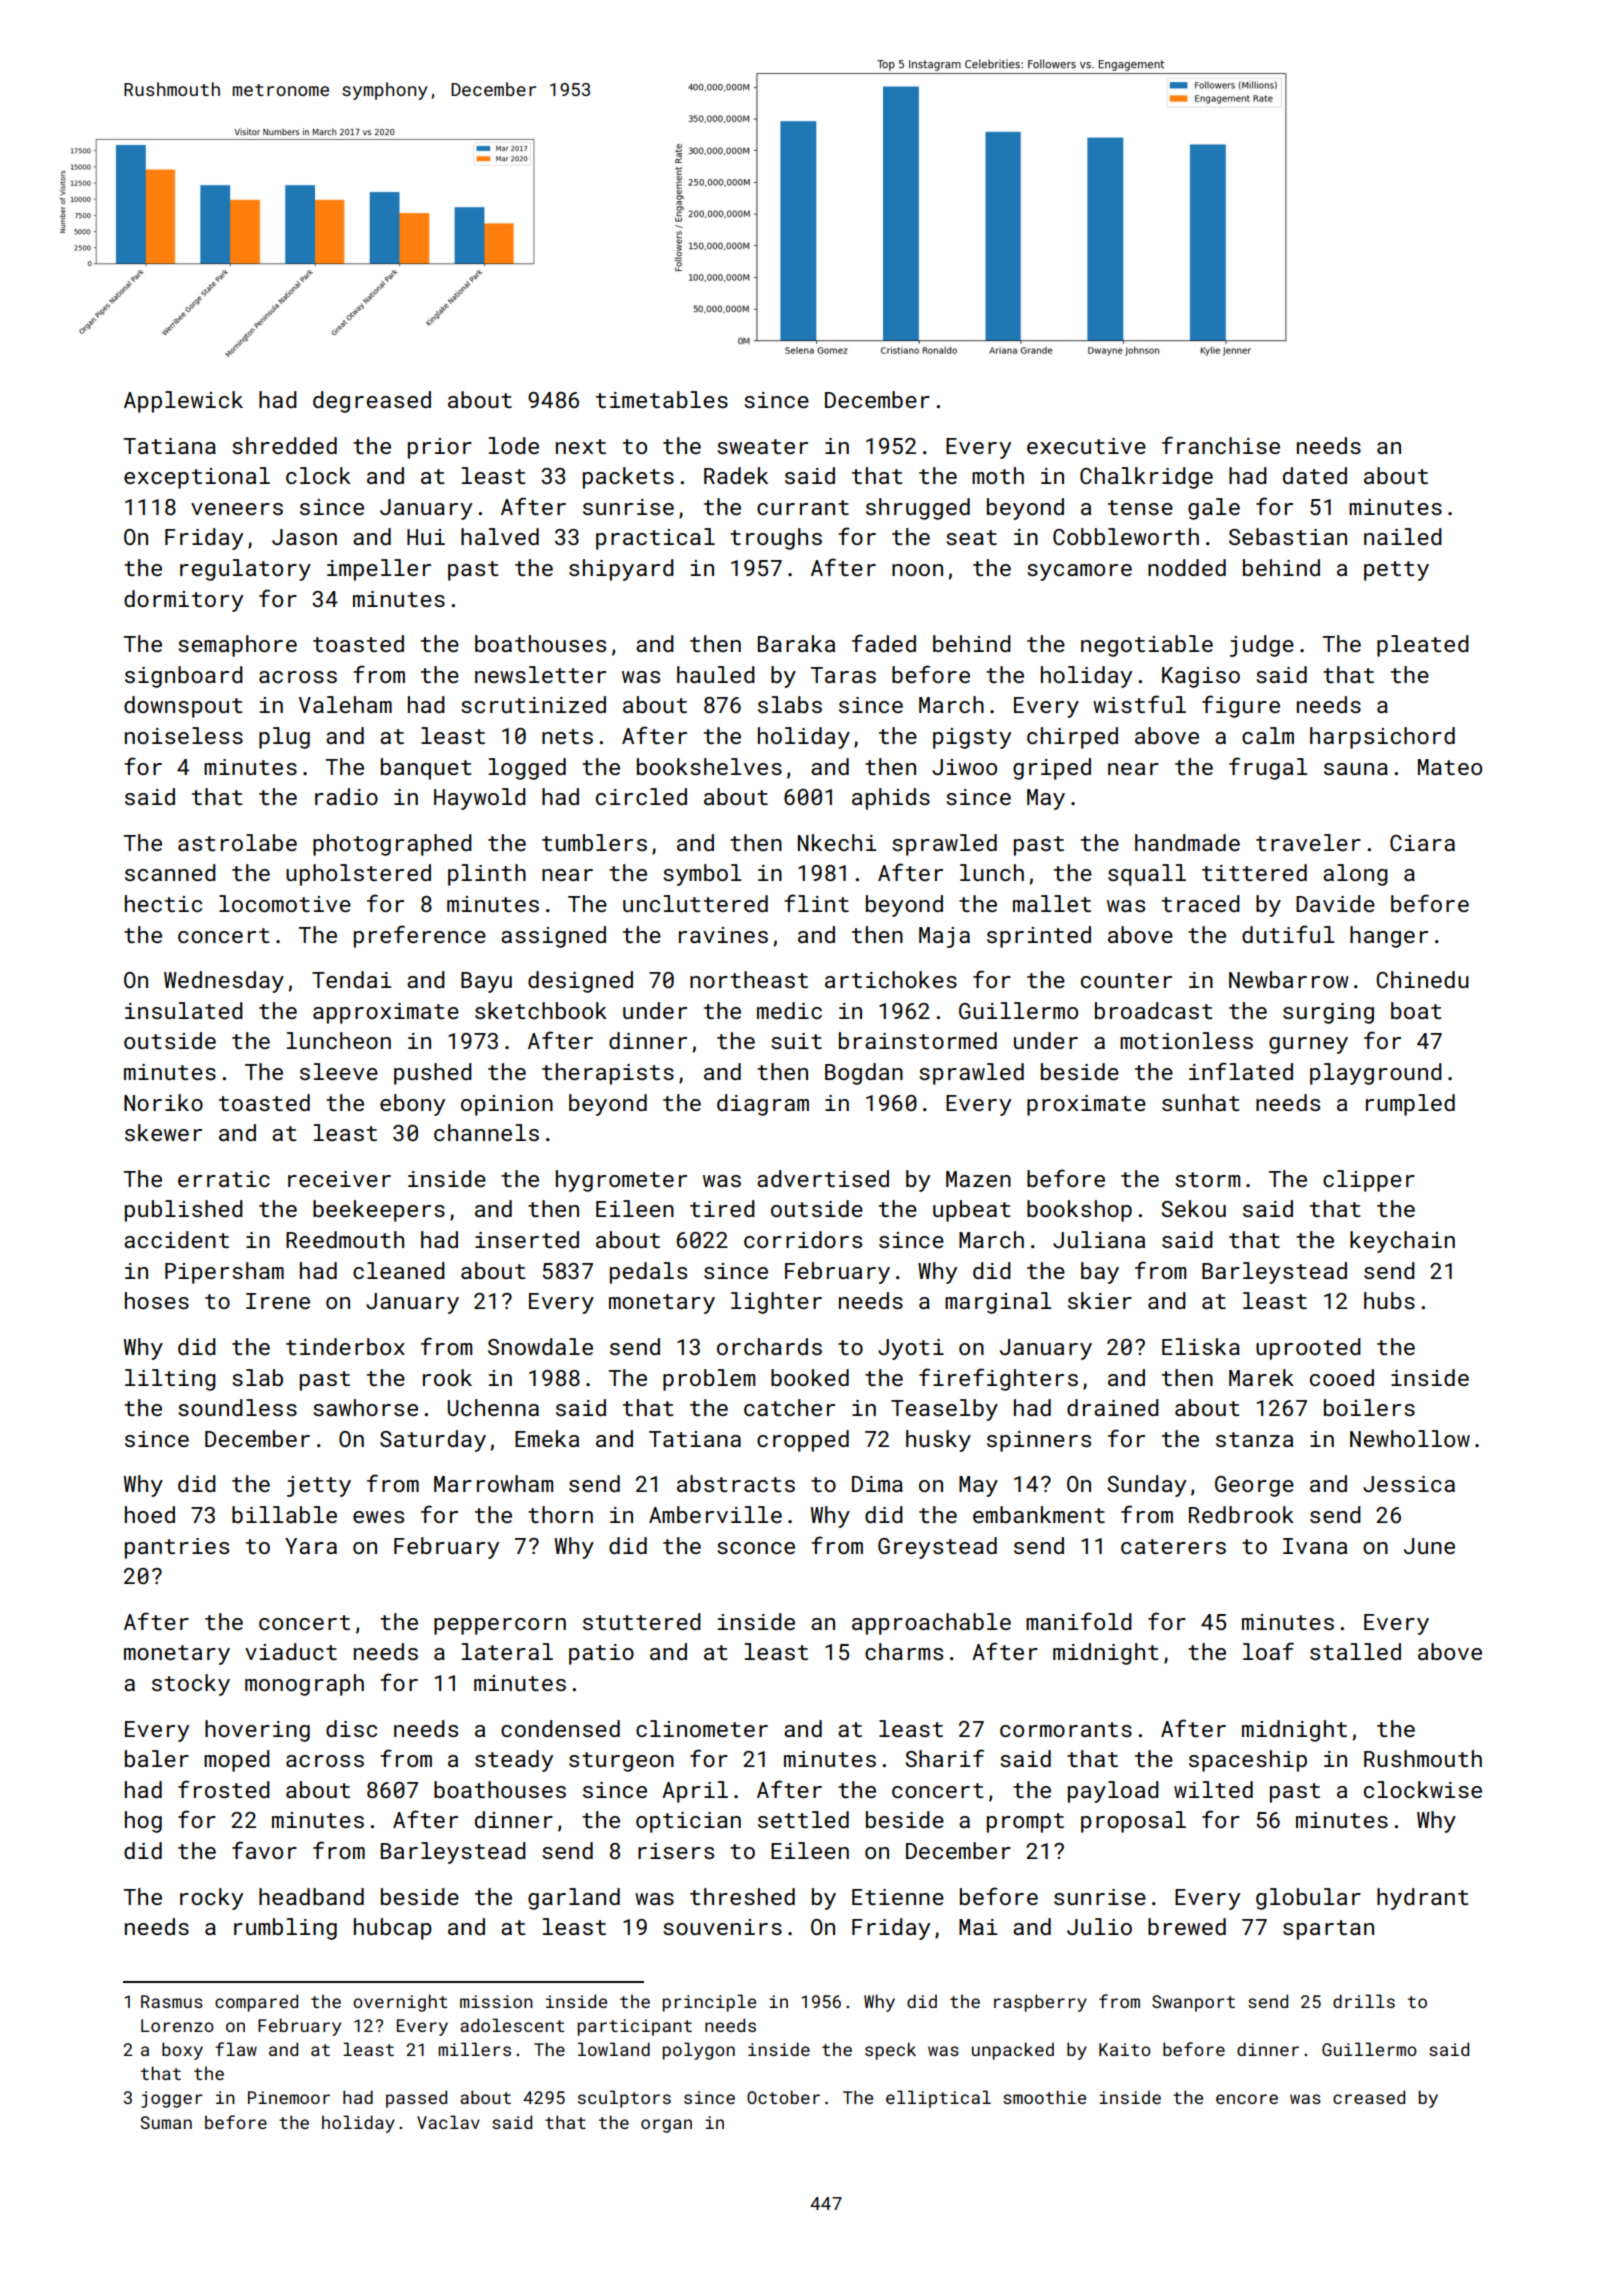  What do you see at coordinates (400, 2003) in the screenshot?
I see `overnight` at bounding box center [400, 2003].
